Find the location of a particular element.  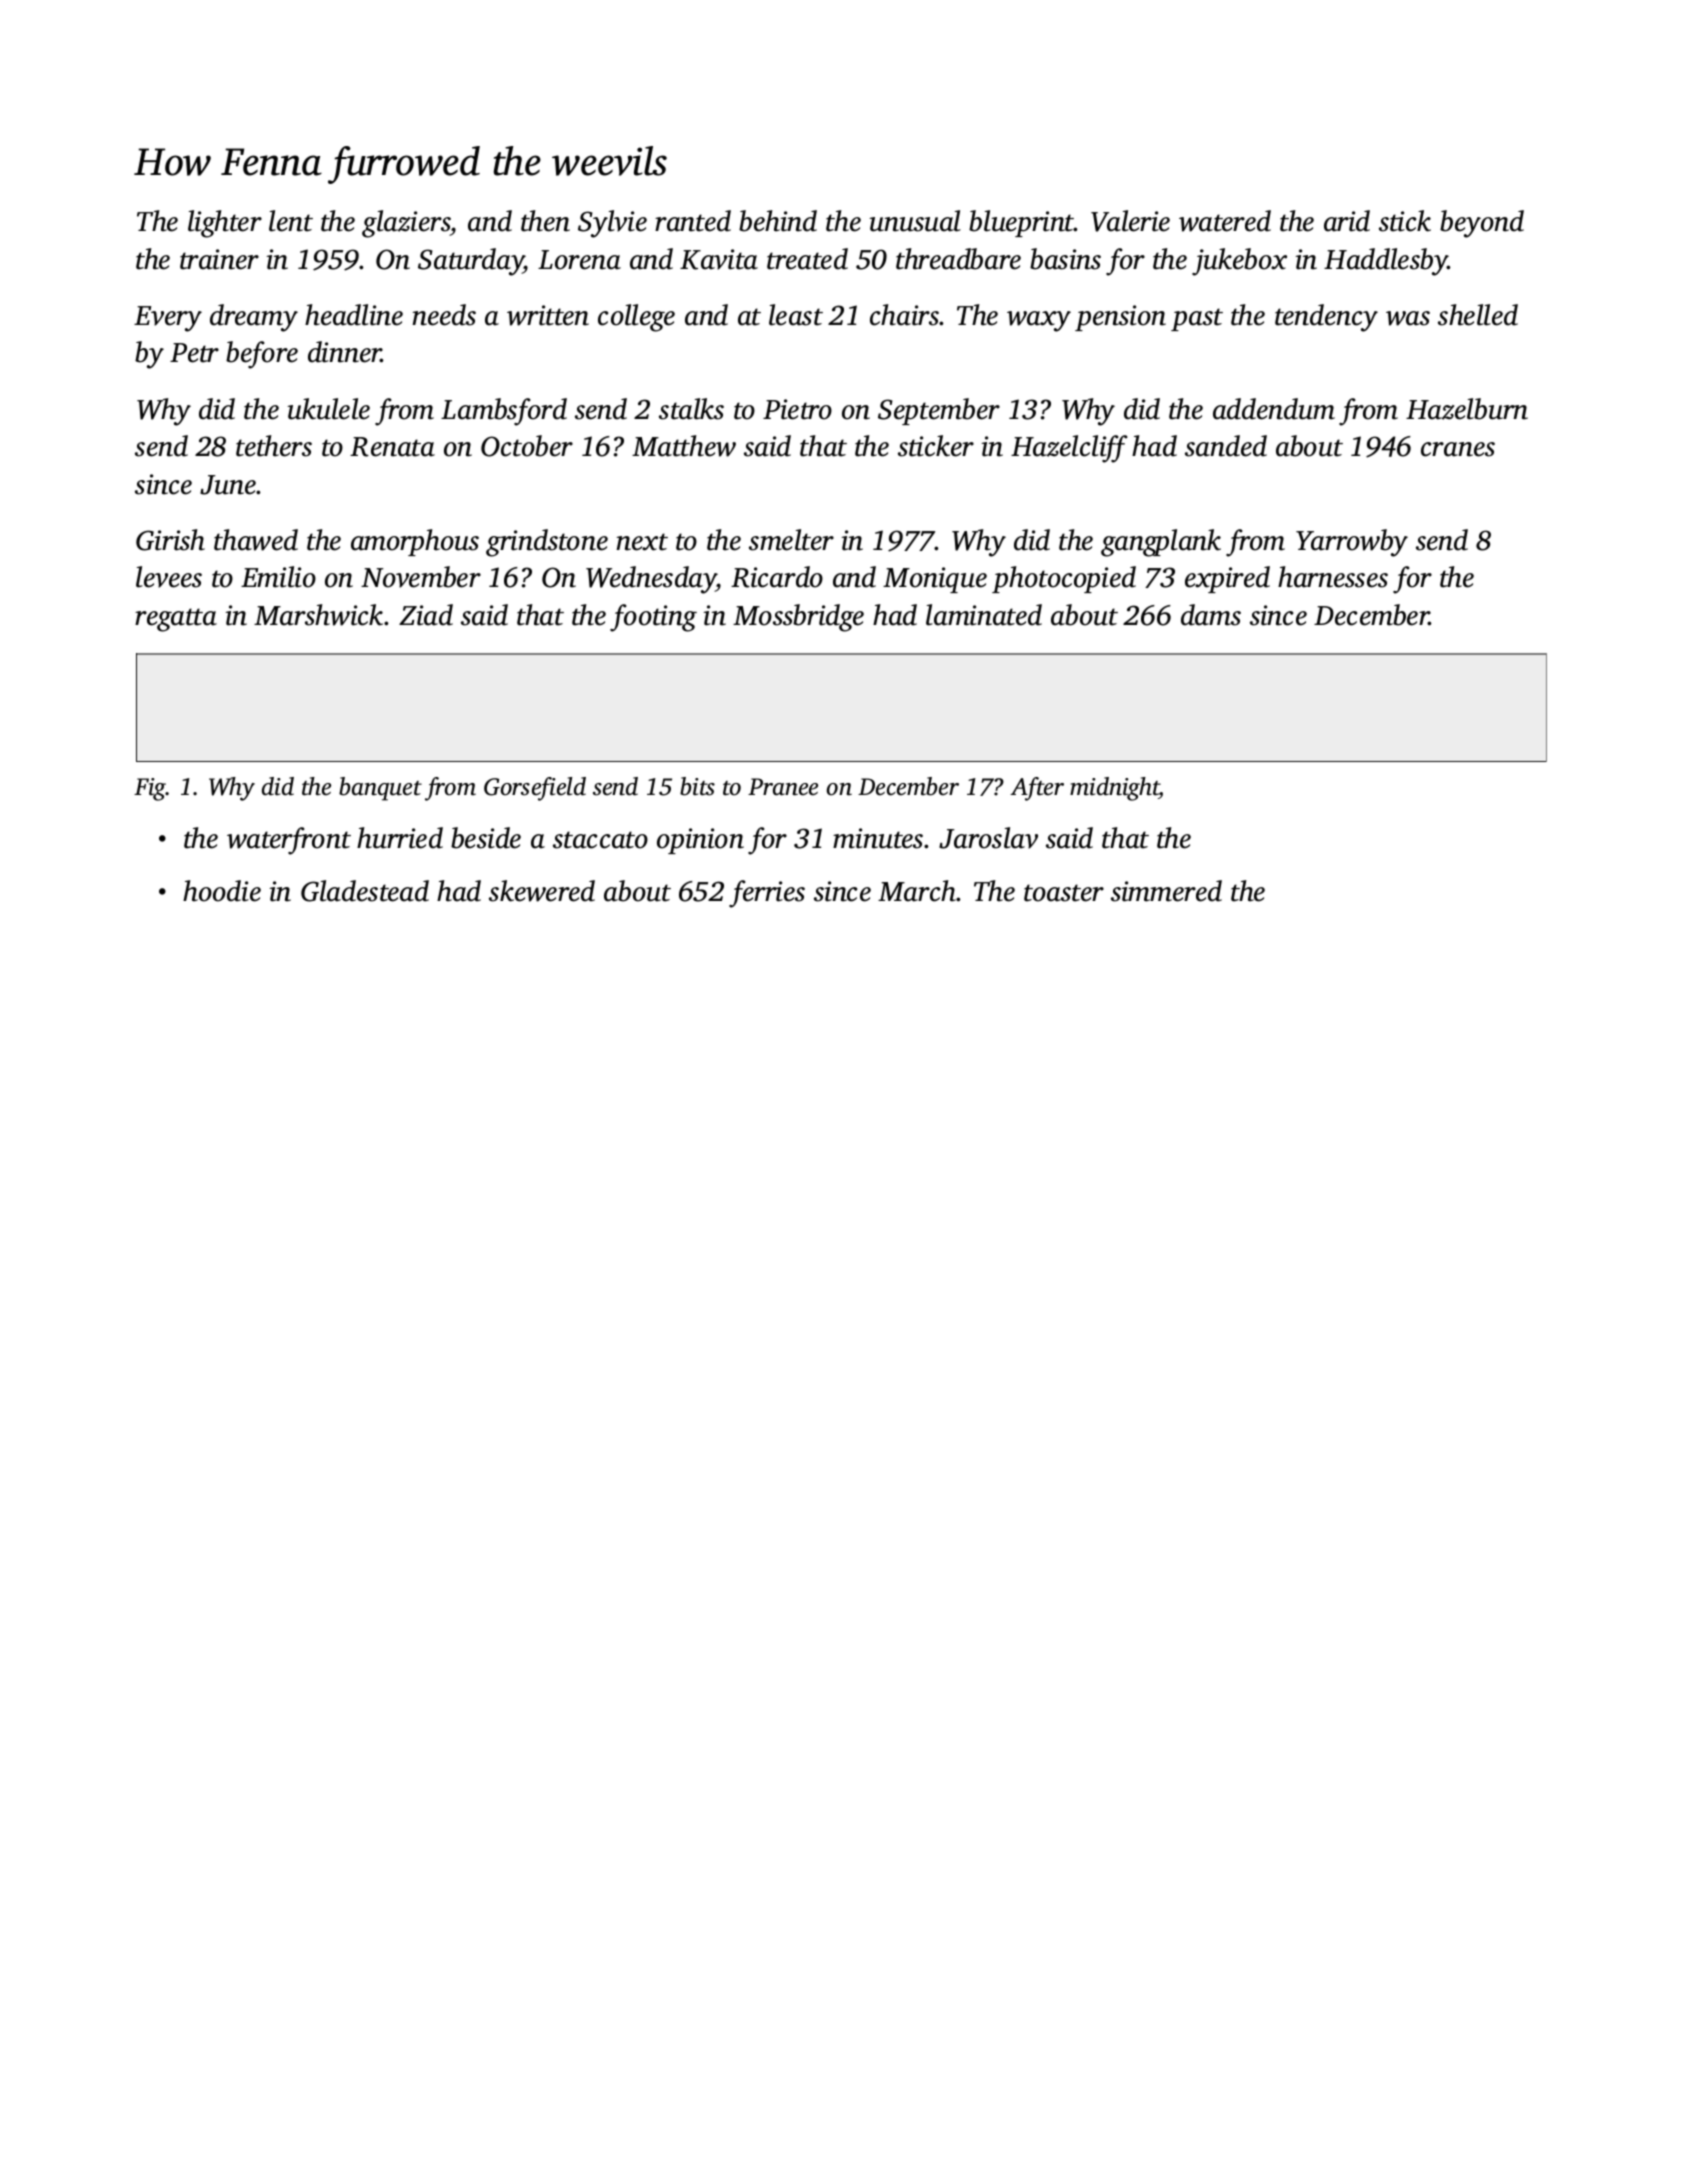

addendum is located at coordinates (1274, 409).
